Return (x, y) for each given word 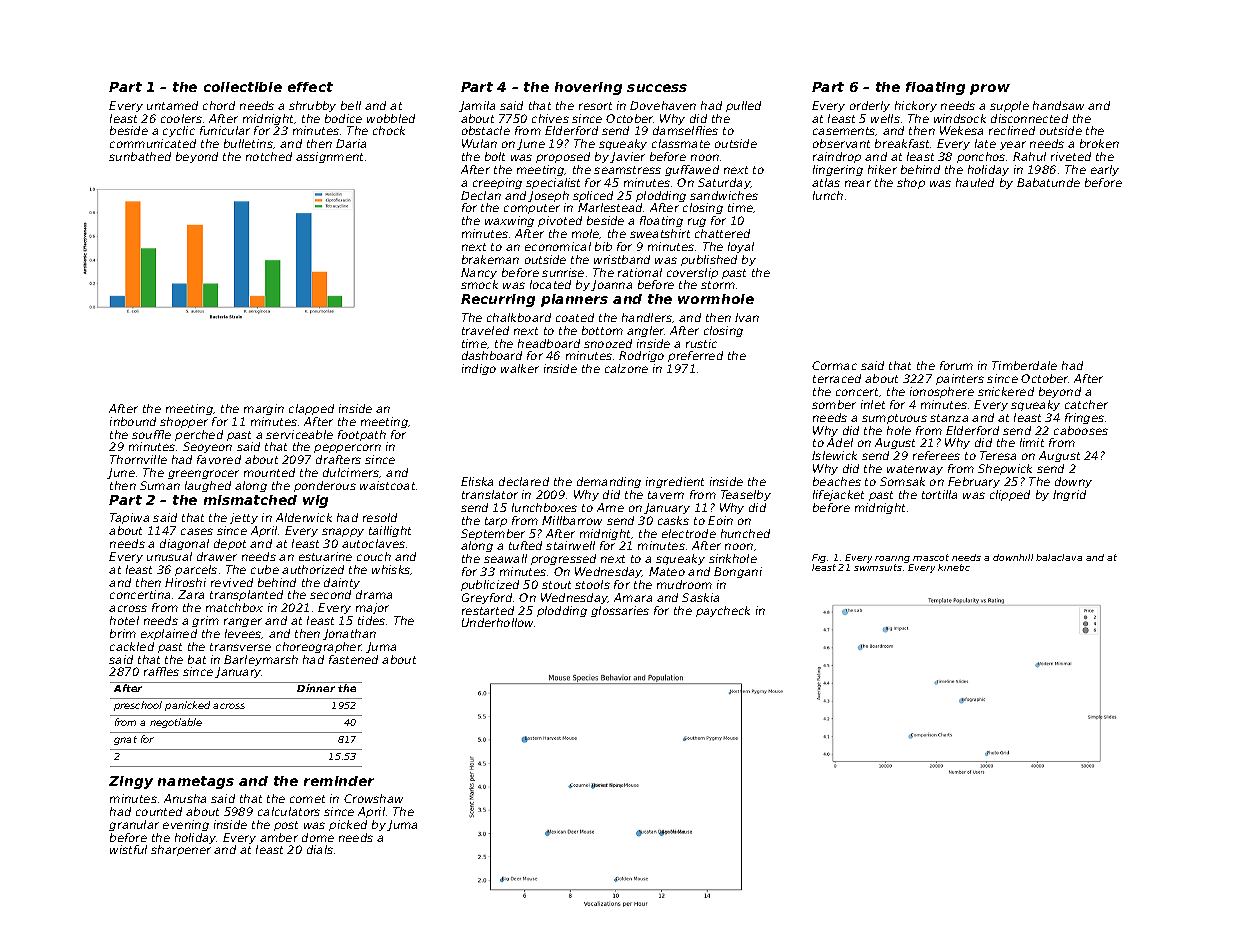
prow (990, 89)
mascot (931, 557)
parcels (196, 570)
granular (134, 825)
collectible (243, 87)
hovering (588, 88)
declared (524, 481)
